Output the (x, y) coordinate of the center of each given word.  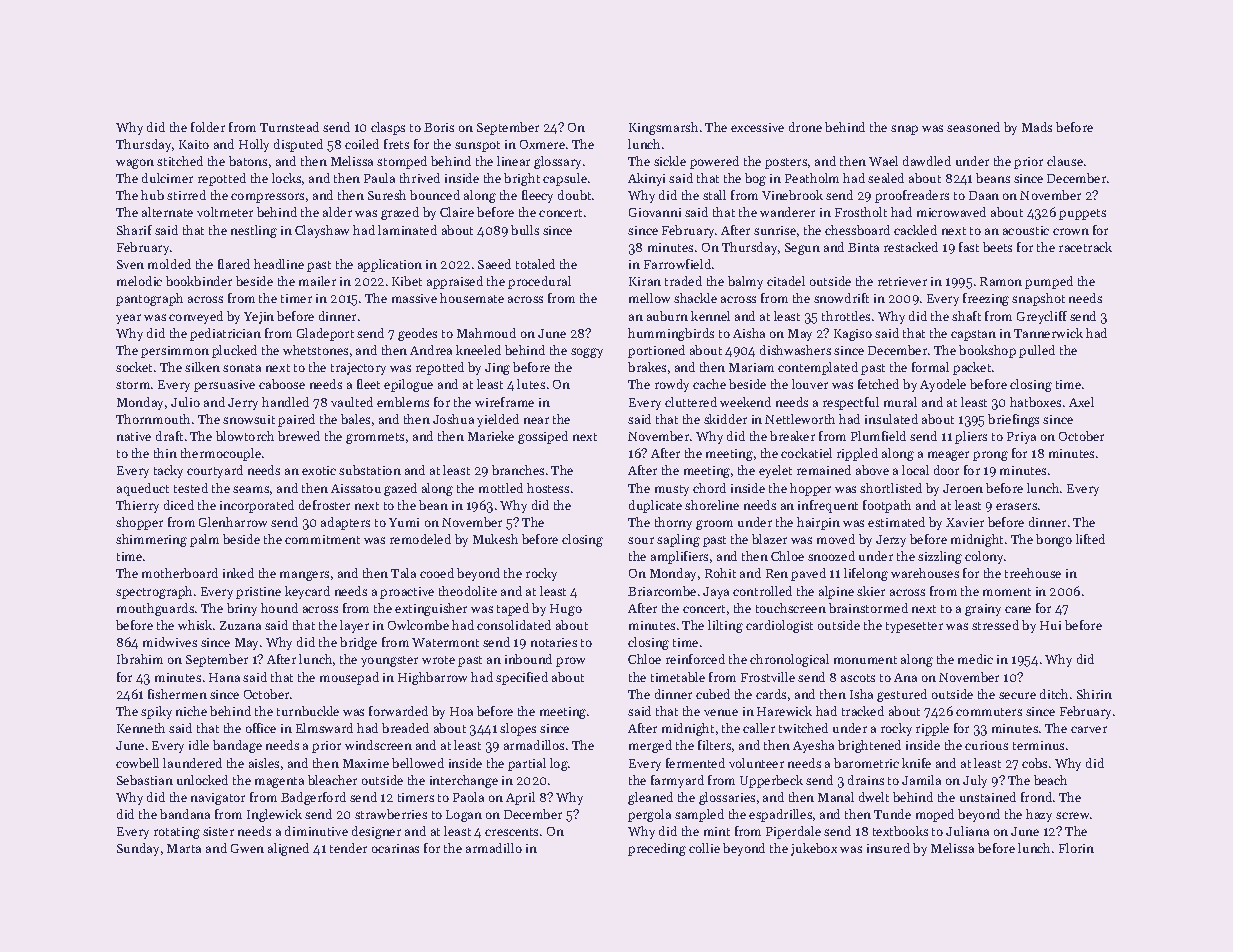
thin (165, 453)
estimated (896, 522)
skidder (725, 419)
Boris (439, 127)
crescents (511, 832)
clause (1065, 161)
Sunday (138, 849)
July (975, 781)
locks (286, 178)
